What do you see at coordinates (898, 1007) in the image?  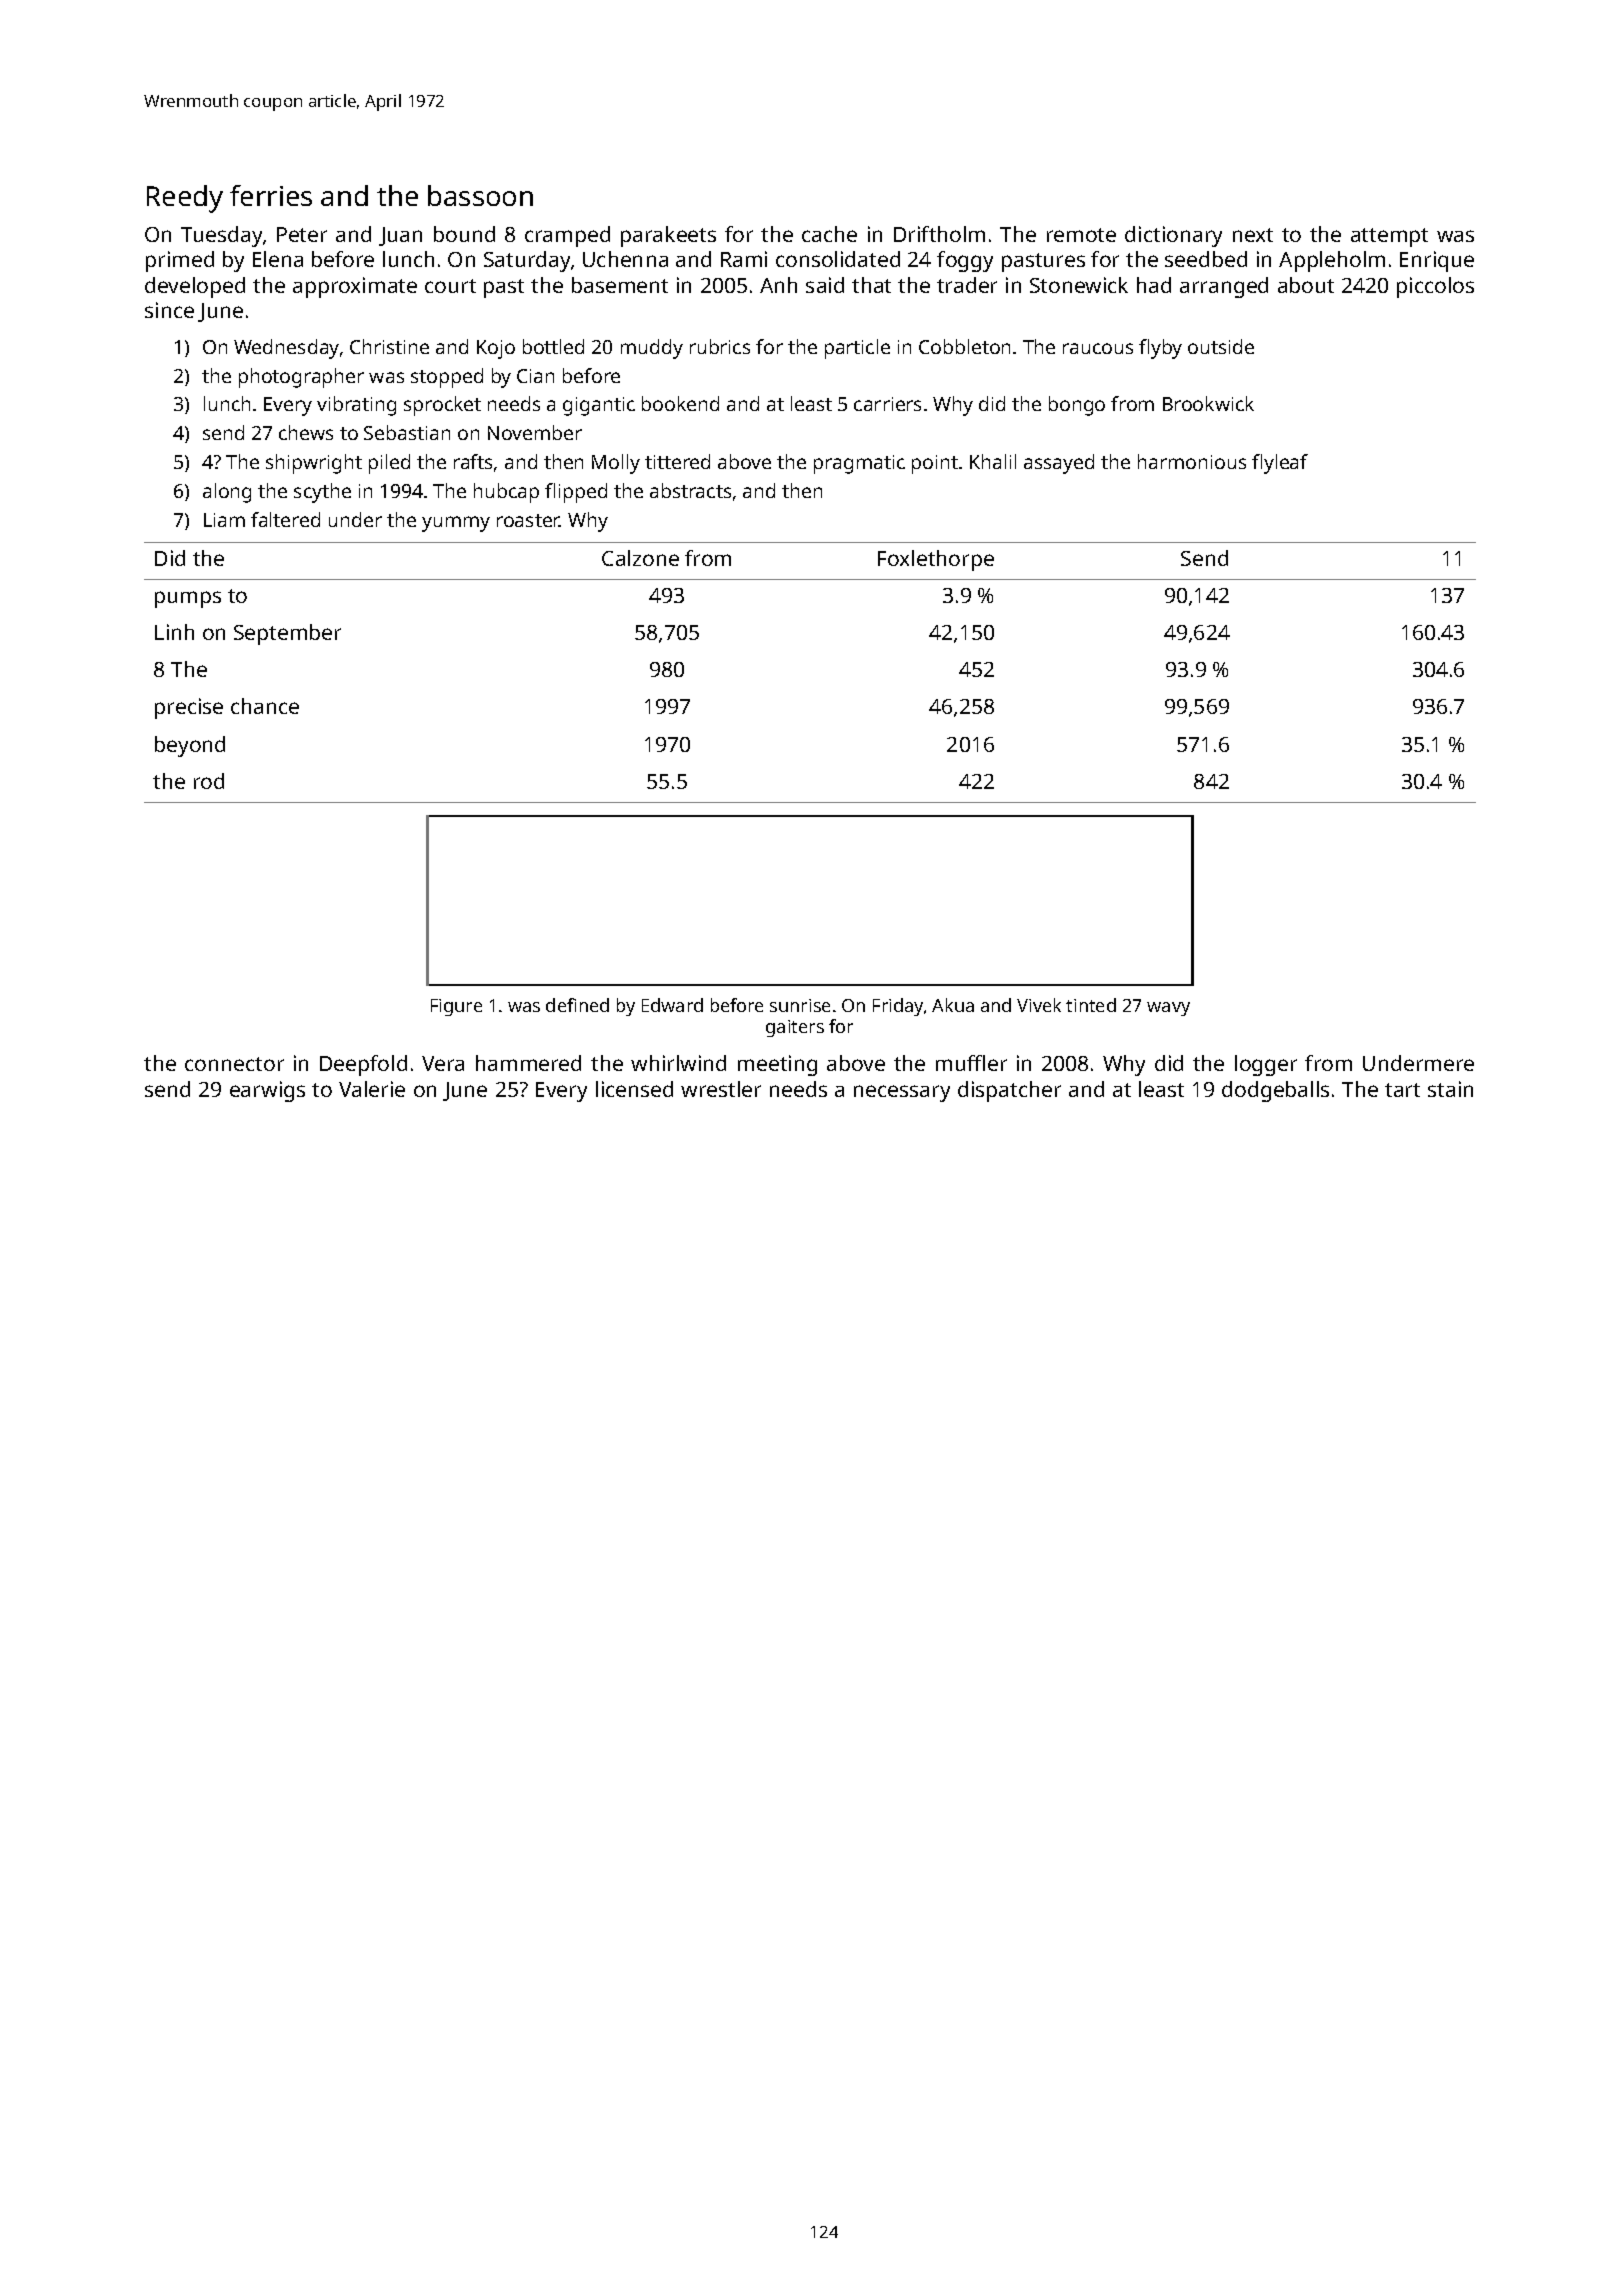 I see `Friday` at bounding box center [898, 1007].
